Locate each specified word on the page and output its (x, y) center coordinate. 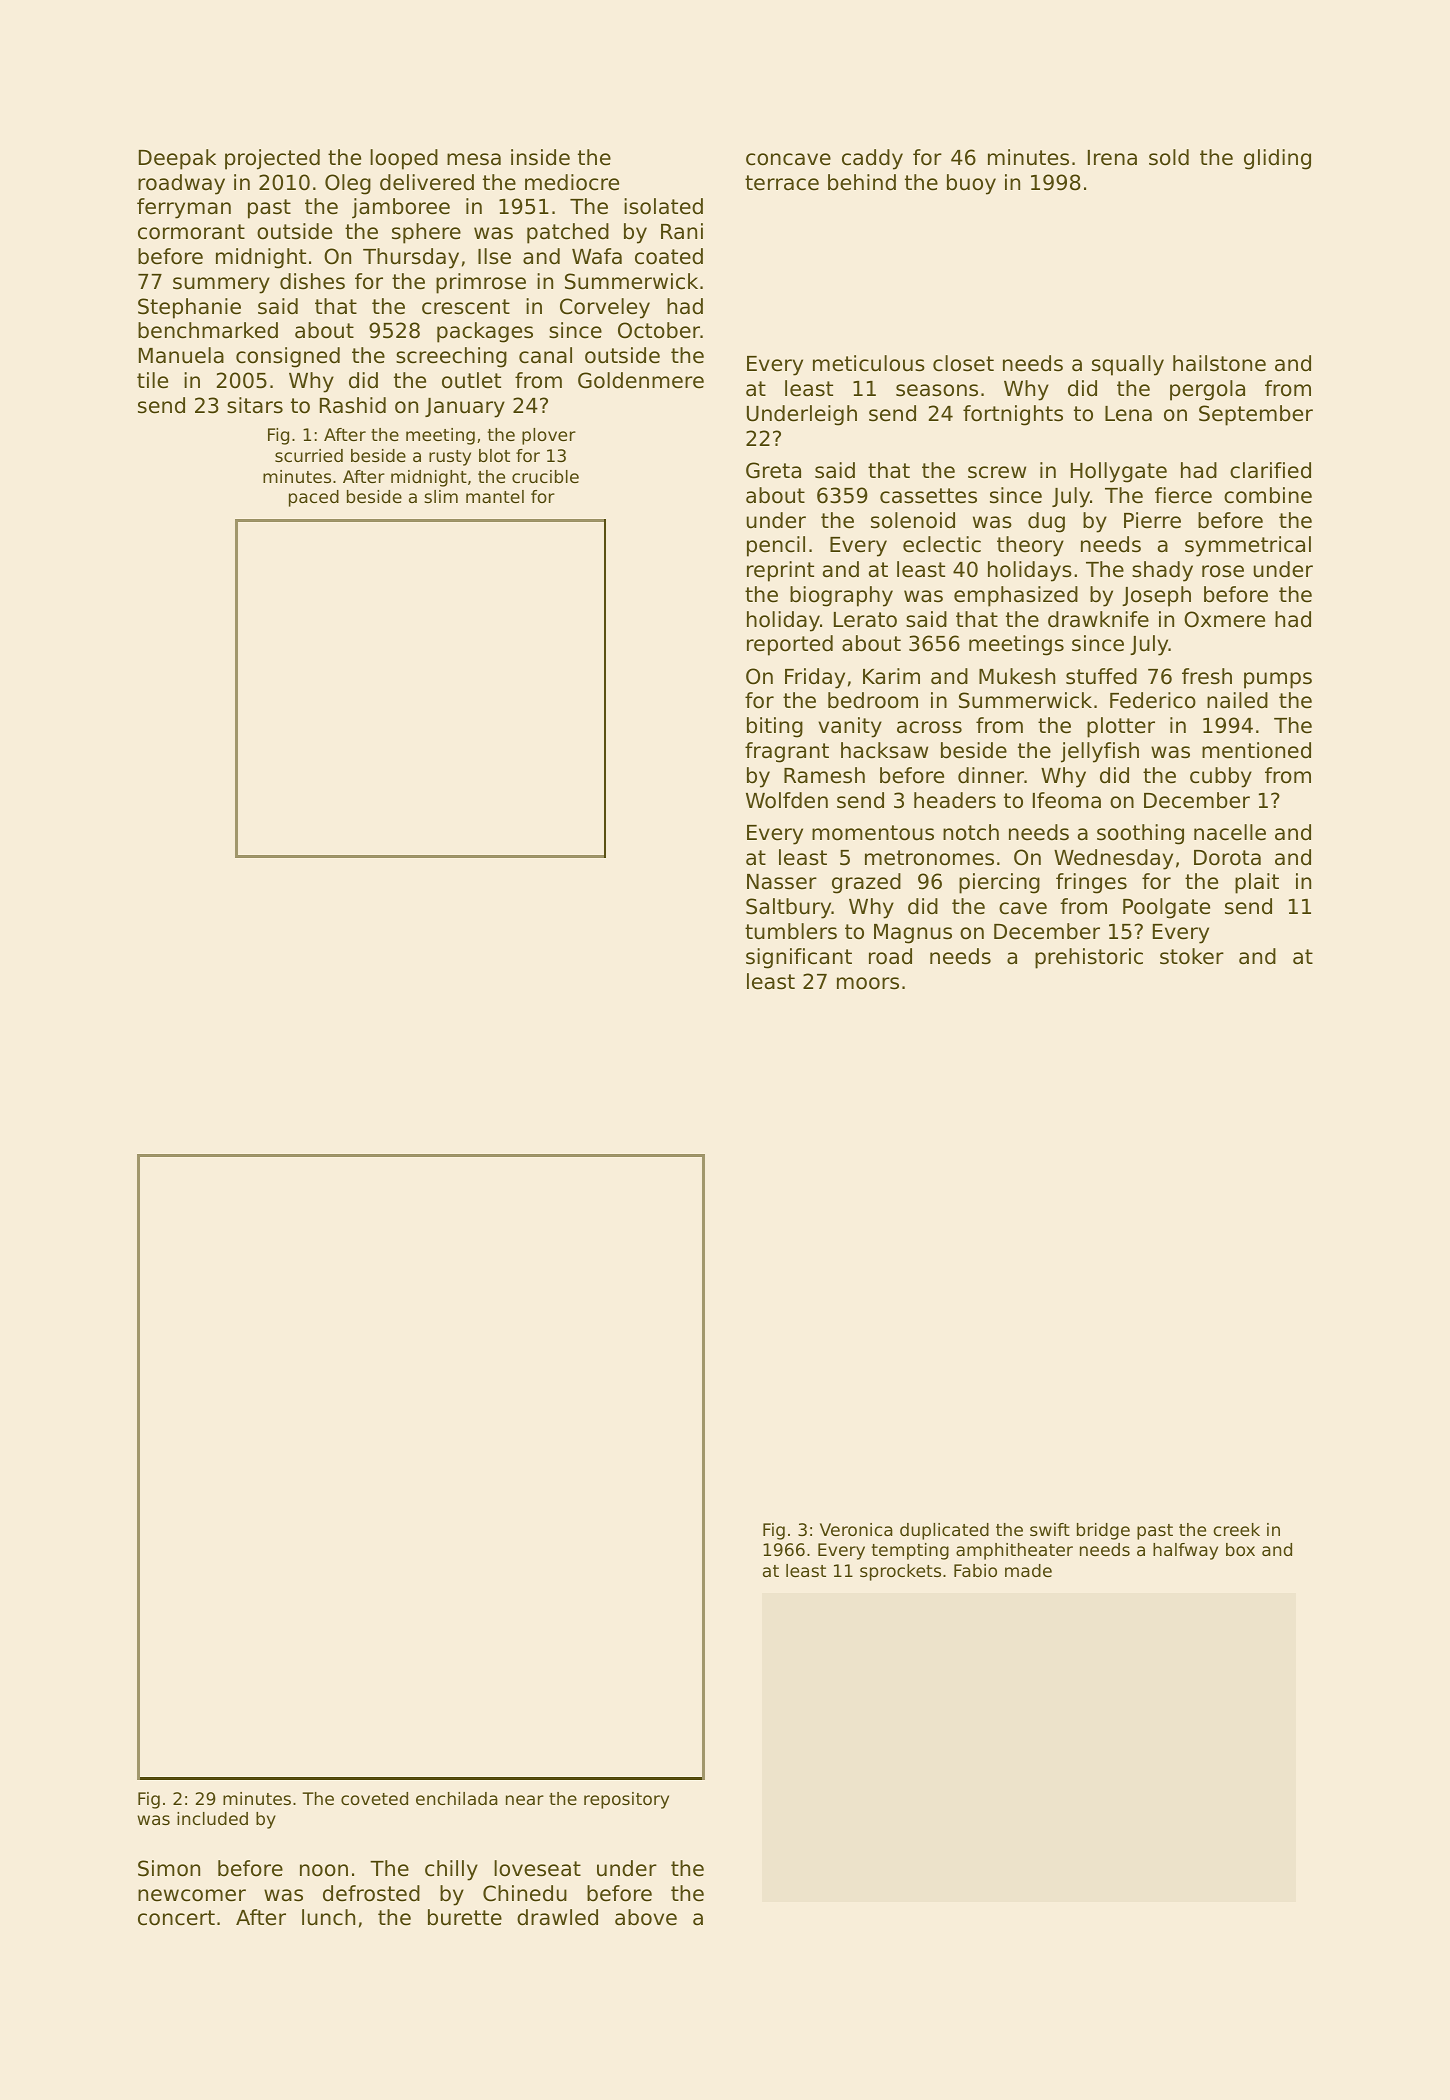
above (646, 1917)
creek (1236, 1529)
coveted (374, 1798)
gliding (1277, 159)
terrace (782, 183)
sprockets (900, 1572)
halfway (1185, 1551)
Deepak (177, 159)
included (212, 1818)
